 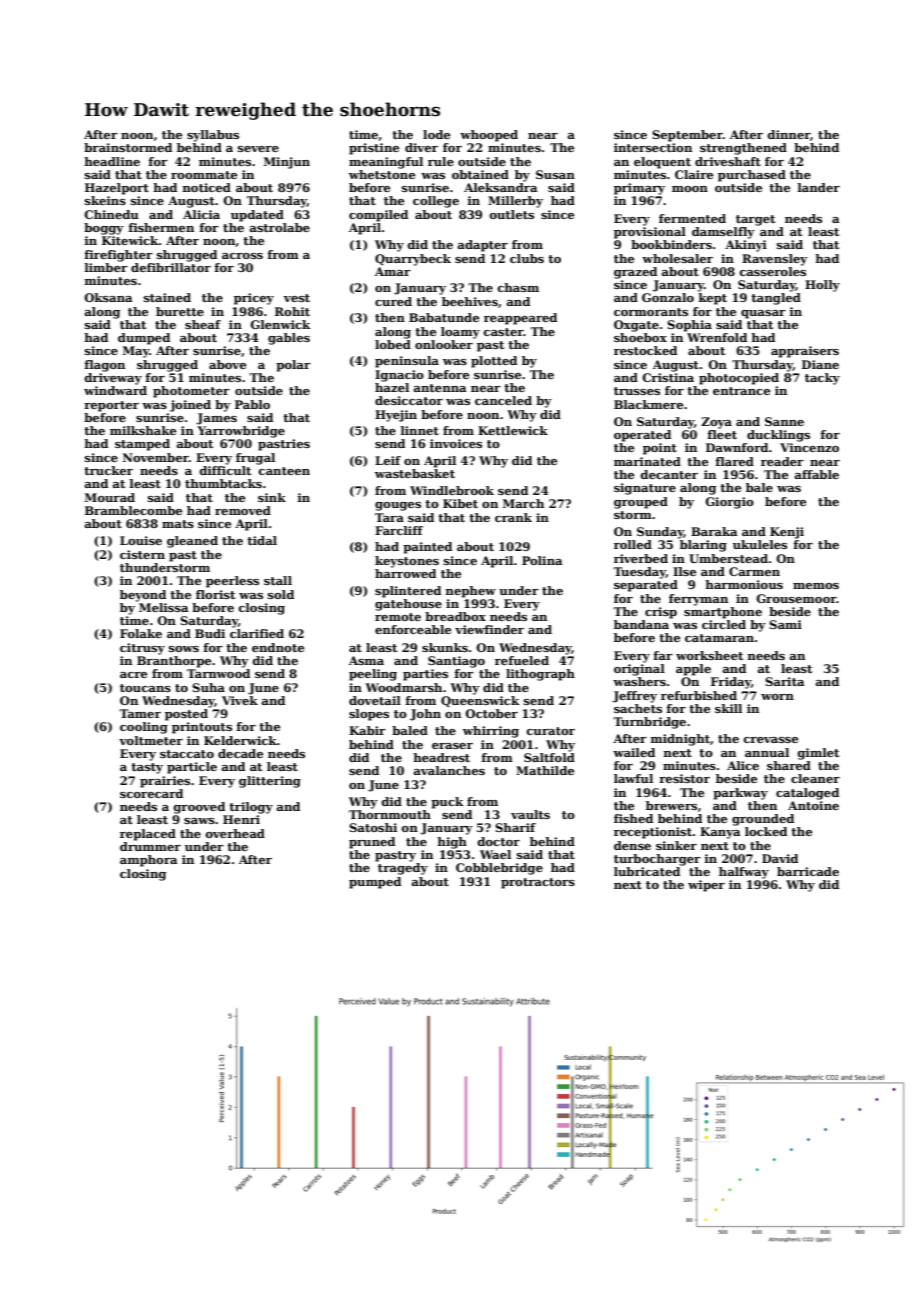 I want to click on glittering, so click(x=270, y=782).
